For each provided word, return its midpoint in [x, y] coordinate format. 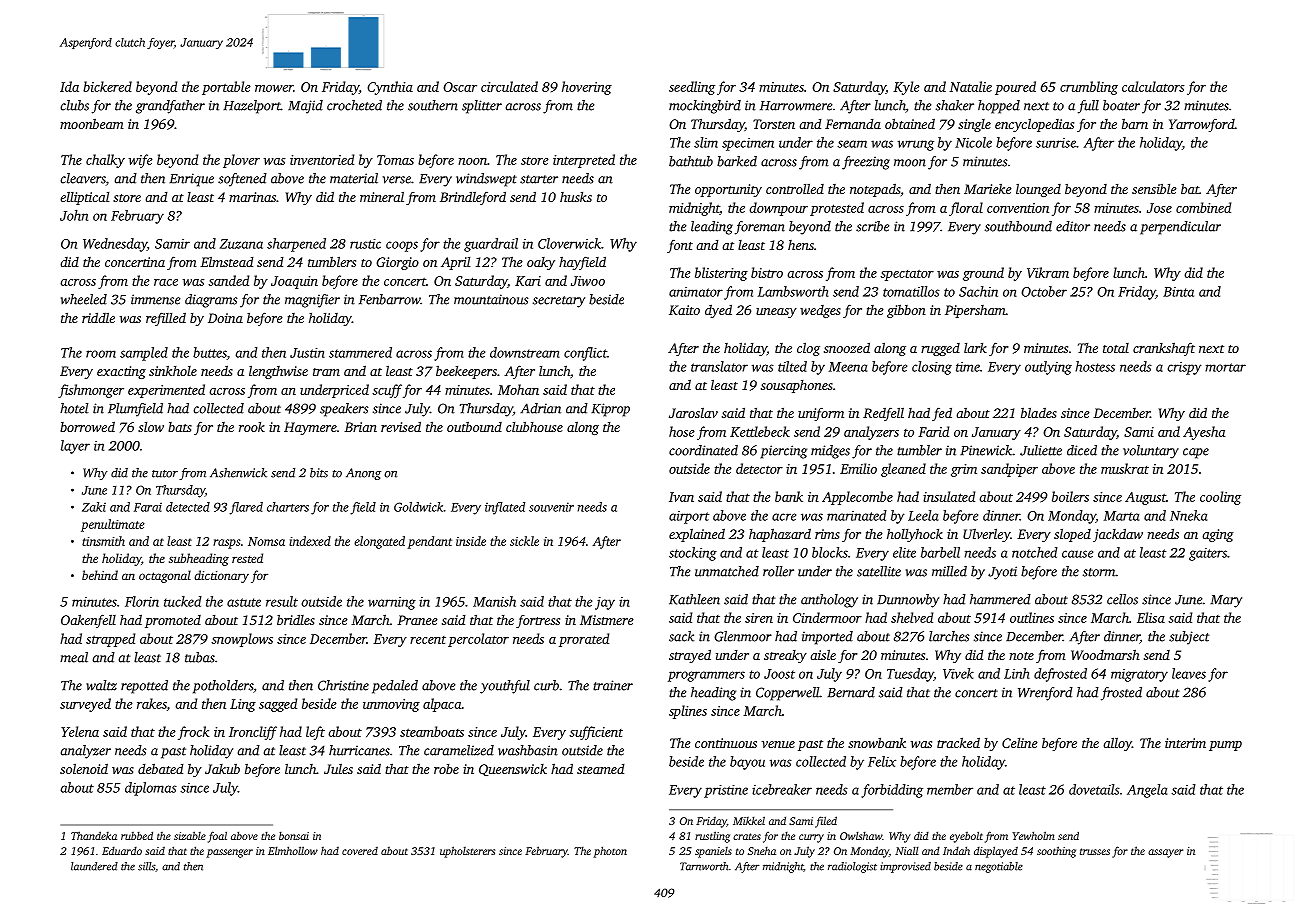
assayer [1165, 853]
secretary [559, 302]
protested [837, 209]
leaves [1189, 673]
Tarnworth [704, 866]
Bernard [851, 692]
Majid [305, 107]
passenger [229, 853]
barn [1135, 123]
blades [1039, 412]
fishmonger [91, 391]
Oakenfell [88, 621]
